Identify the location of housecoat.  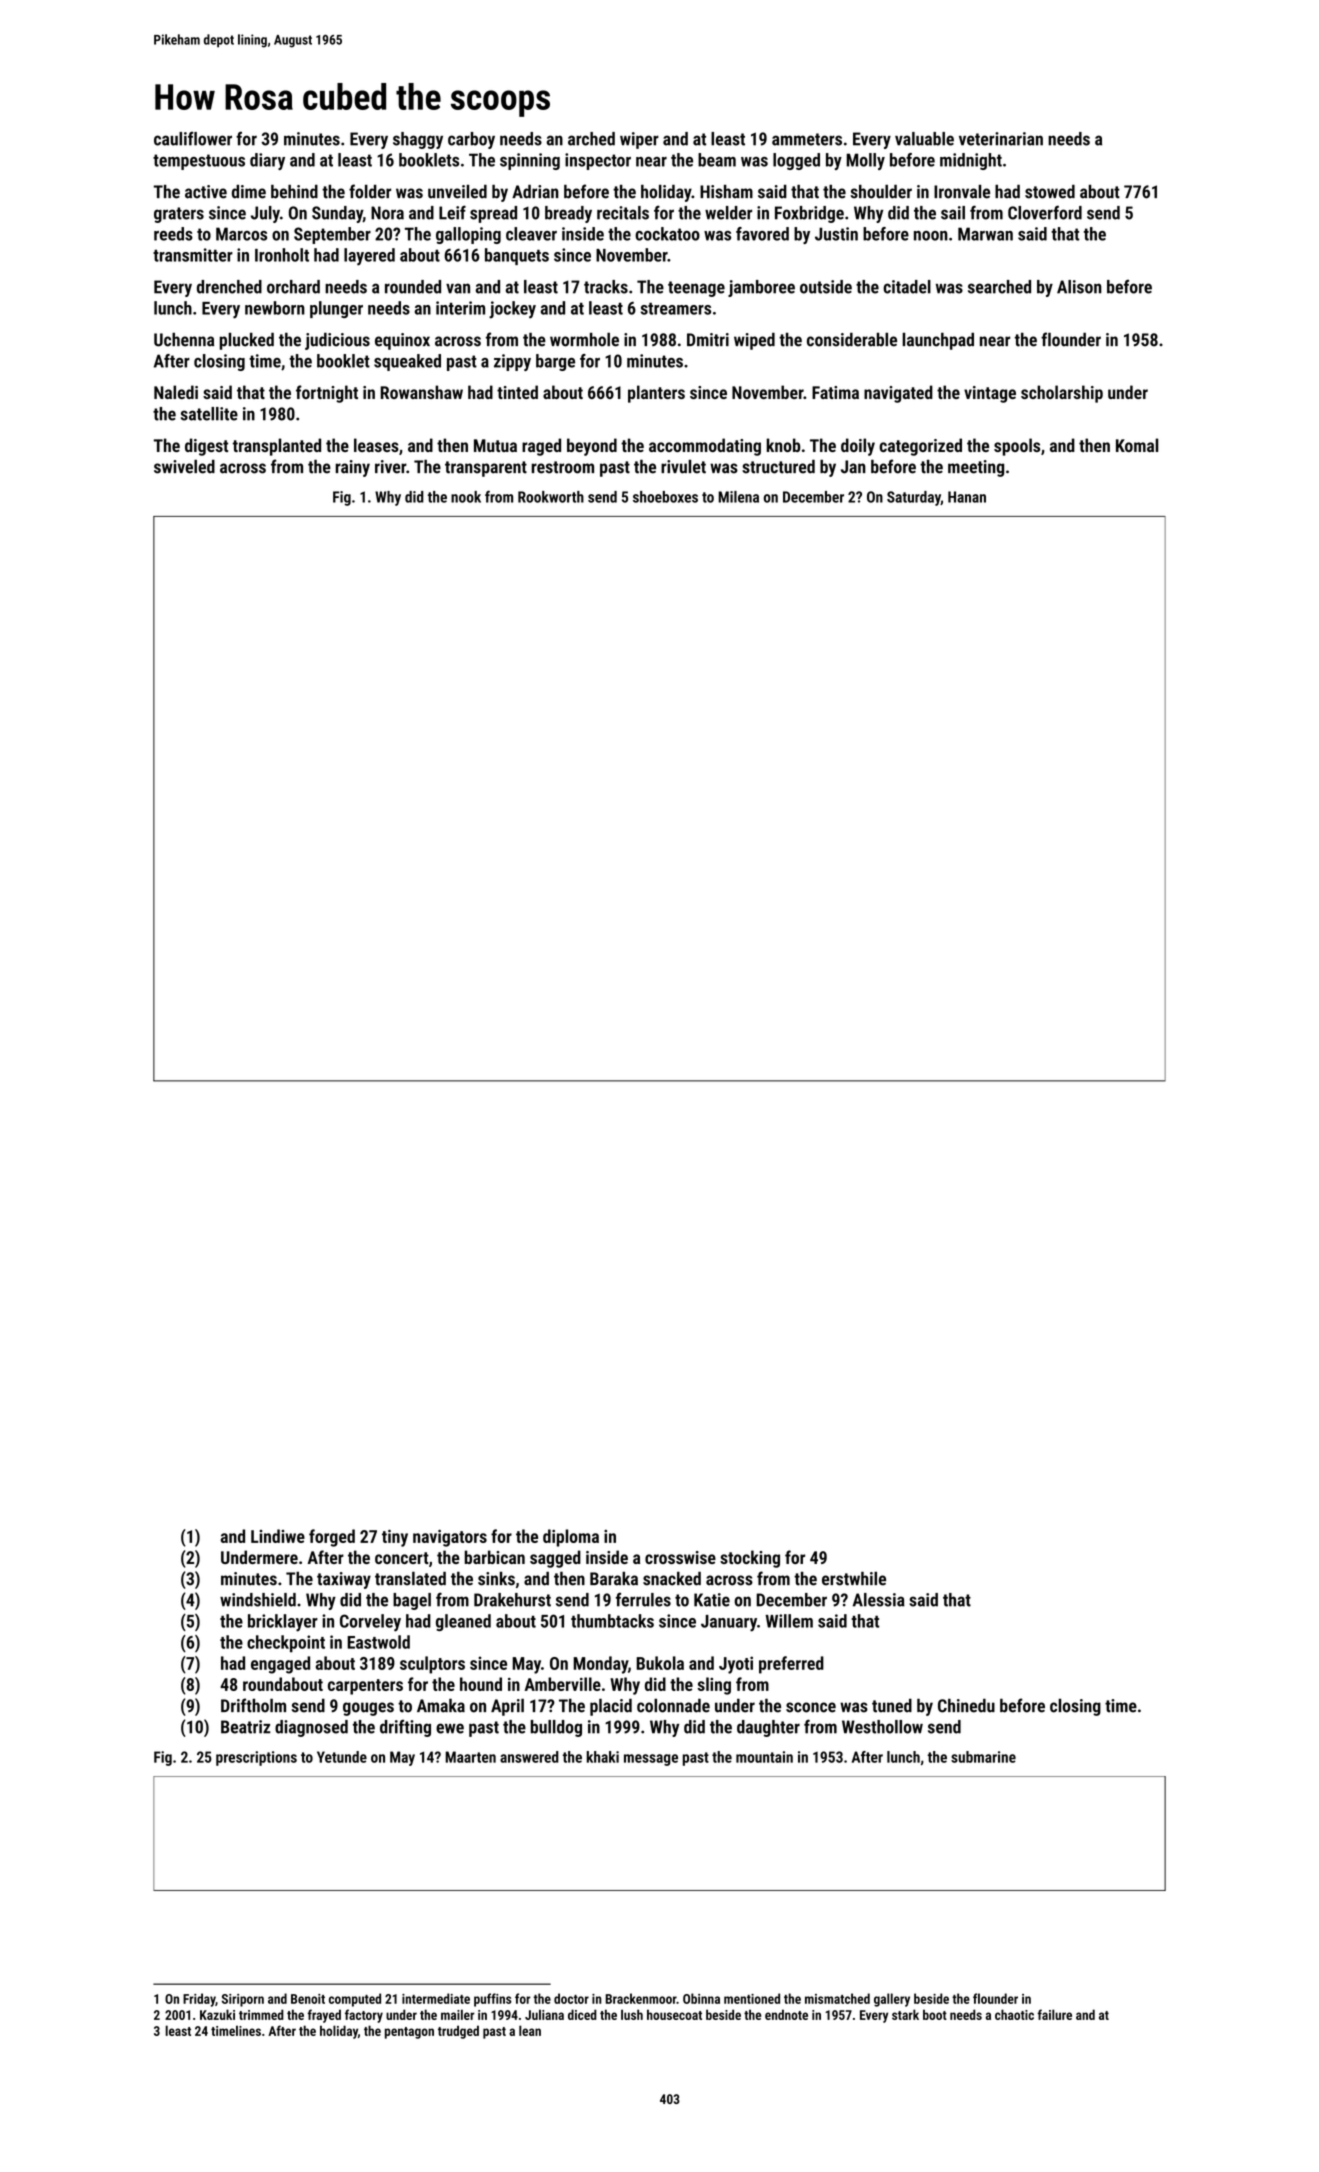
(674, 2014).
